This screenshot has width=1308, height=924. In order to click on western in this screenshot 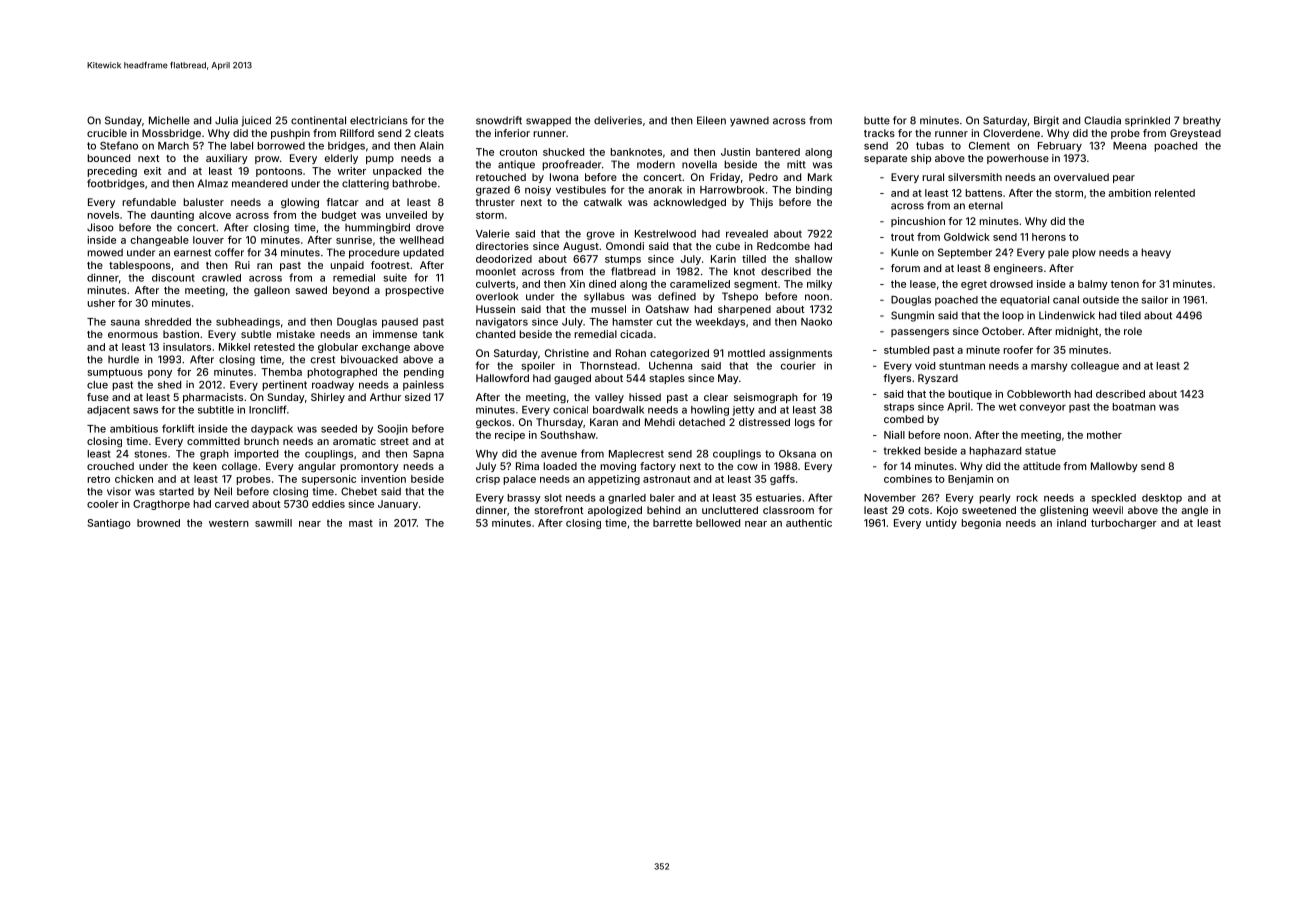, I will do `click(229, 523)`.
